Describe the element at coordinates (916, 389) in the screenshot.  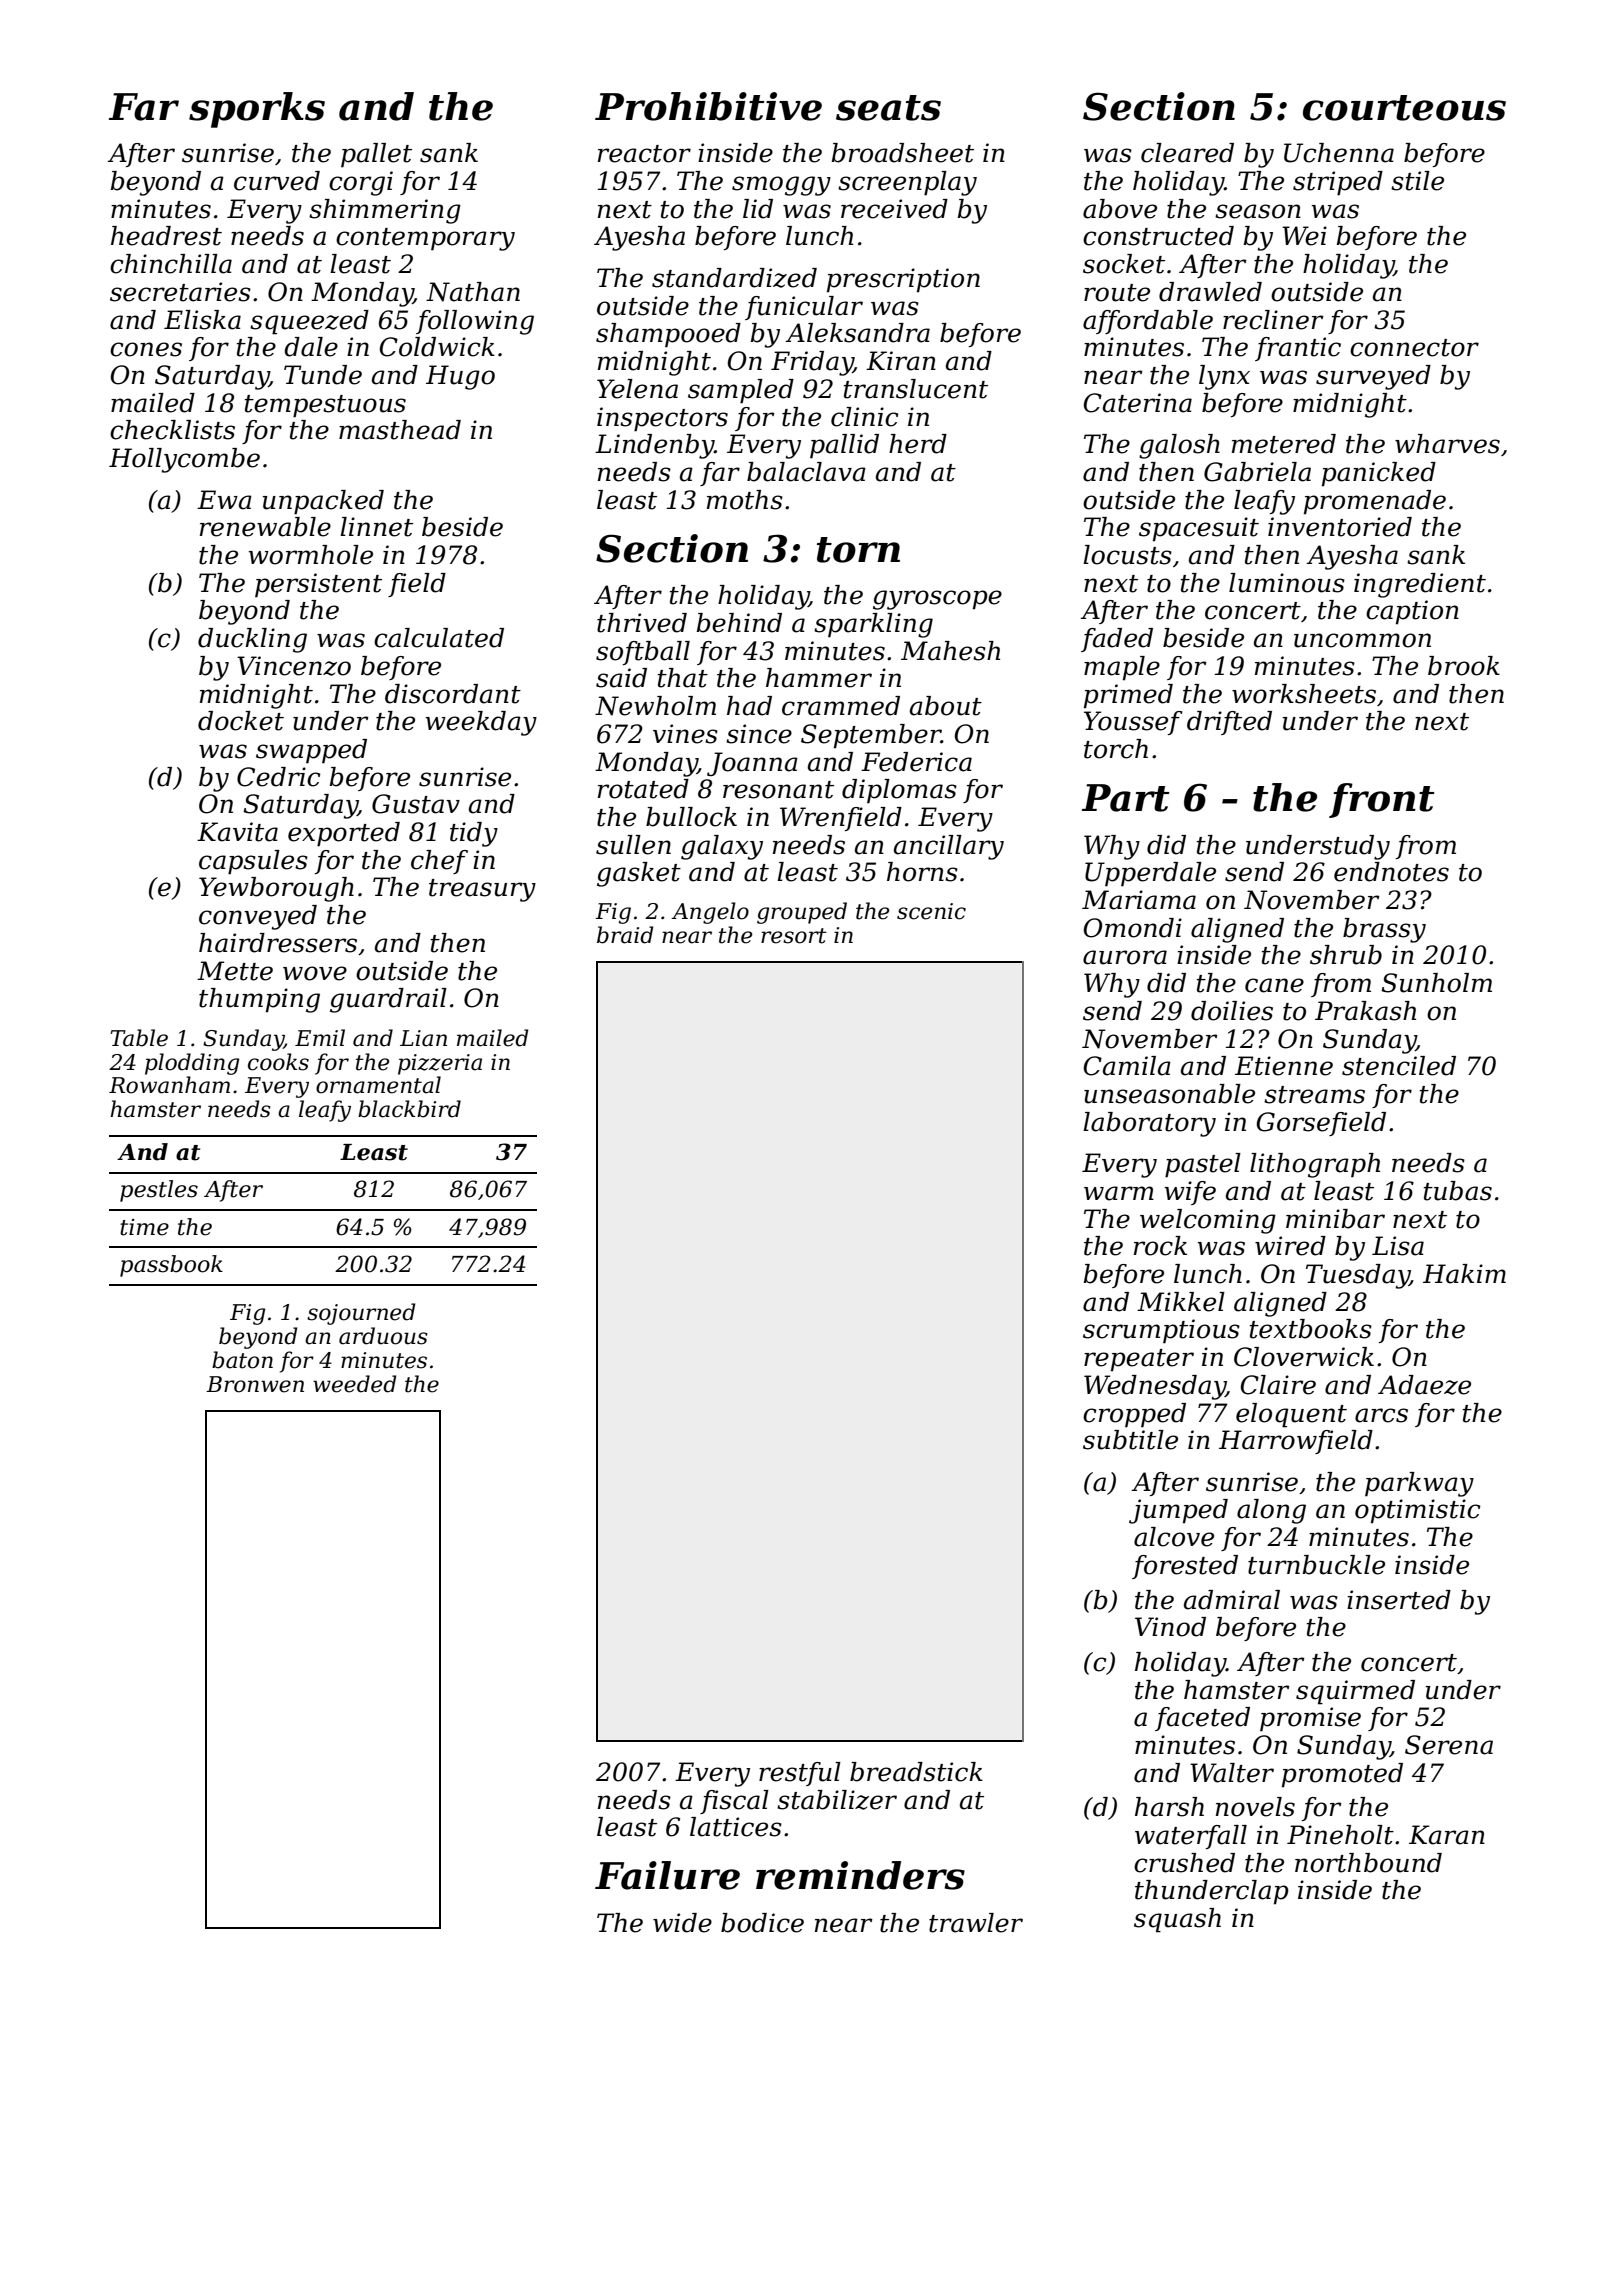
I see `translucent` at that location.
